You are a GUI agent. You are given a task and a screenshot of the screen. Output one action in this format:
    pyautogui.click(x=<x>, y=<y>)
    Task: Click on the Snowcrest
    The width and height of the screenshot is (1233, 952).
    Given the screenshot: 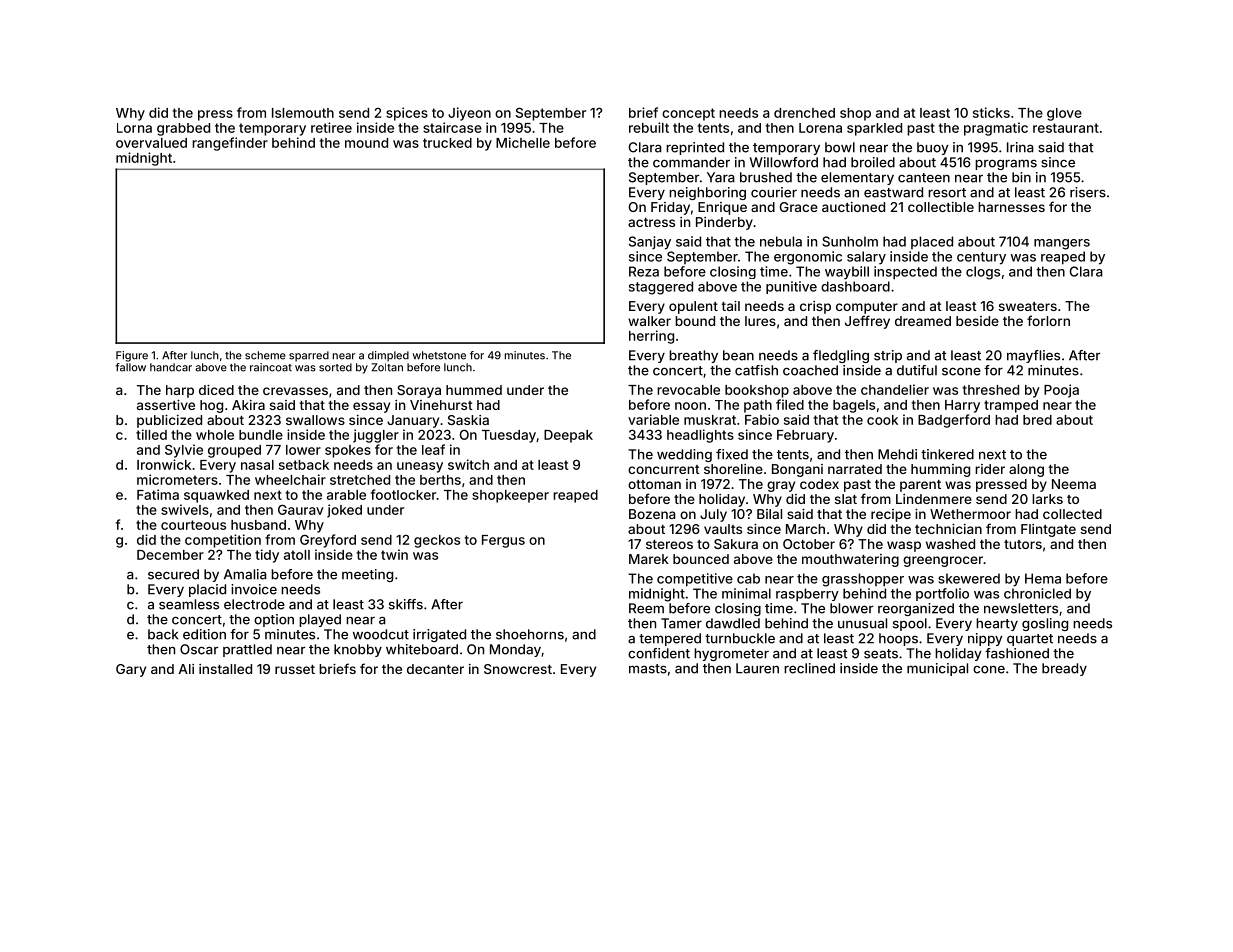 What is the action you would take?
    pyautogui.click(x=518, y=669)
